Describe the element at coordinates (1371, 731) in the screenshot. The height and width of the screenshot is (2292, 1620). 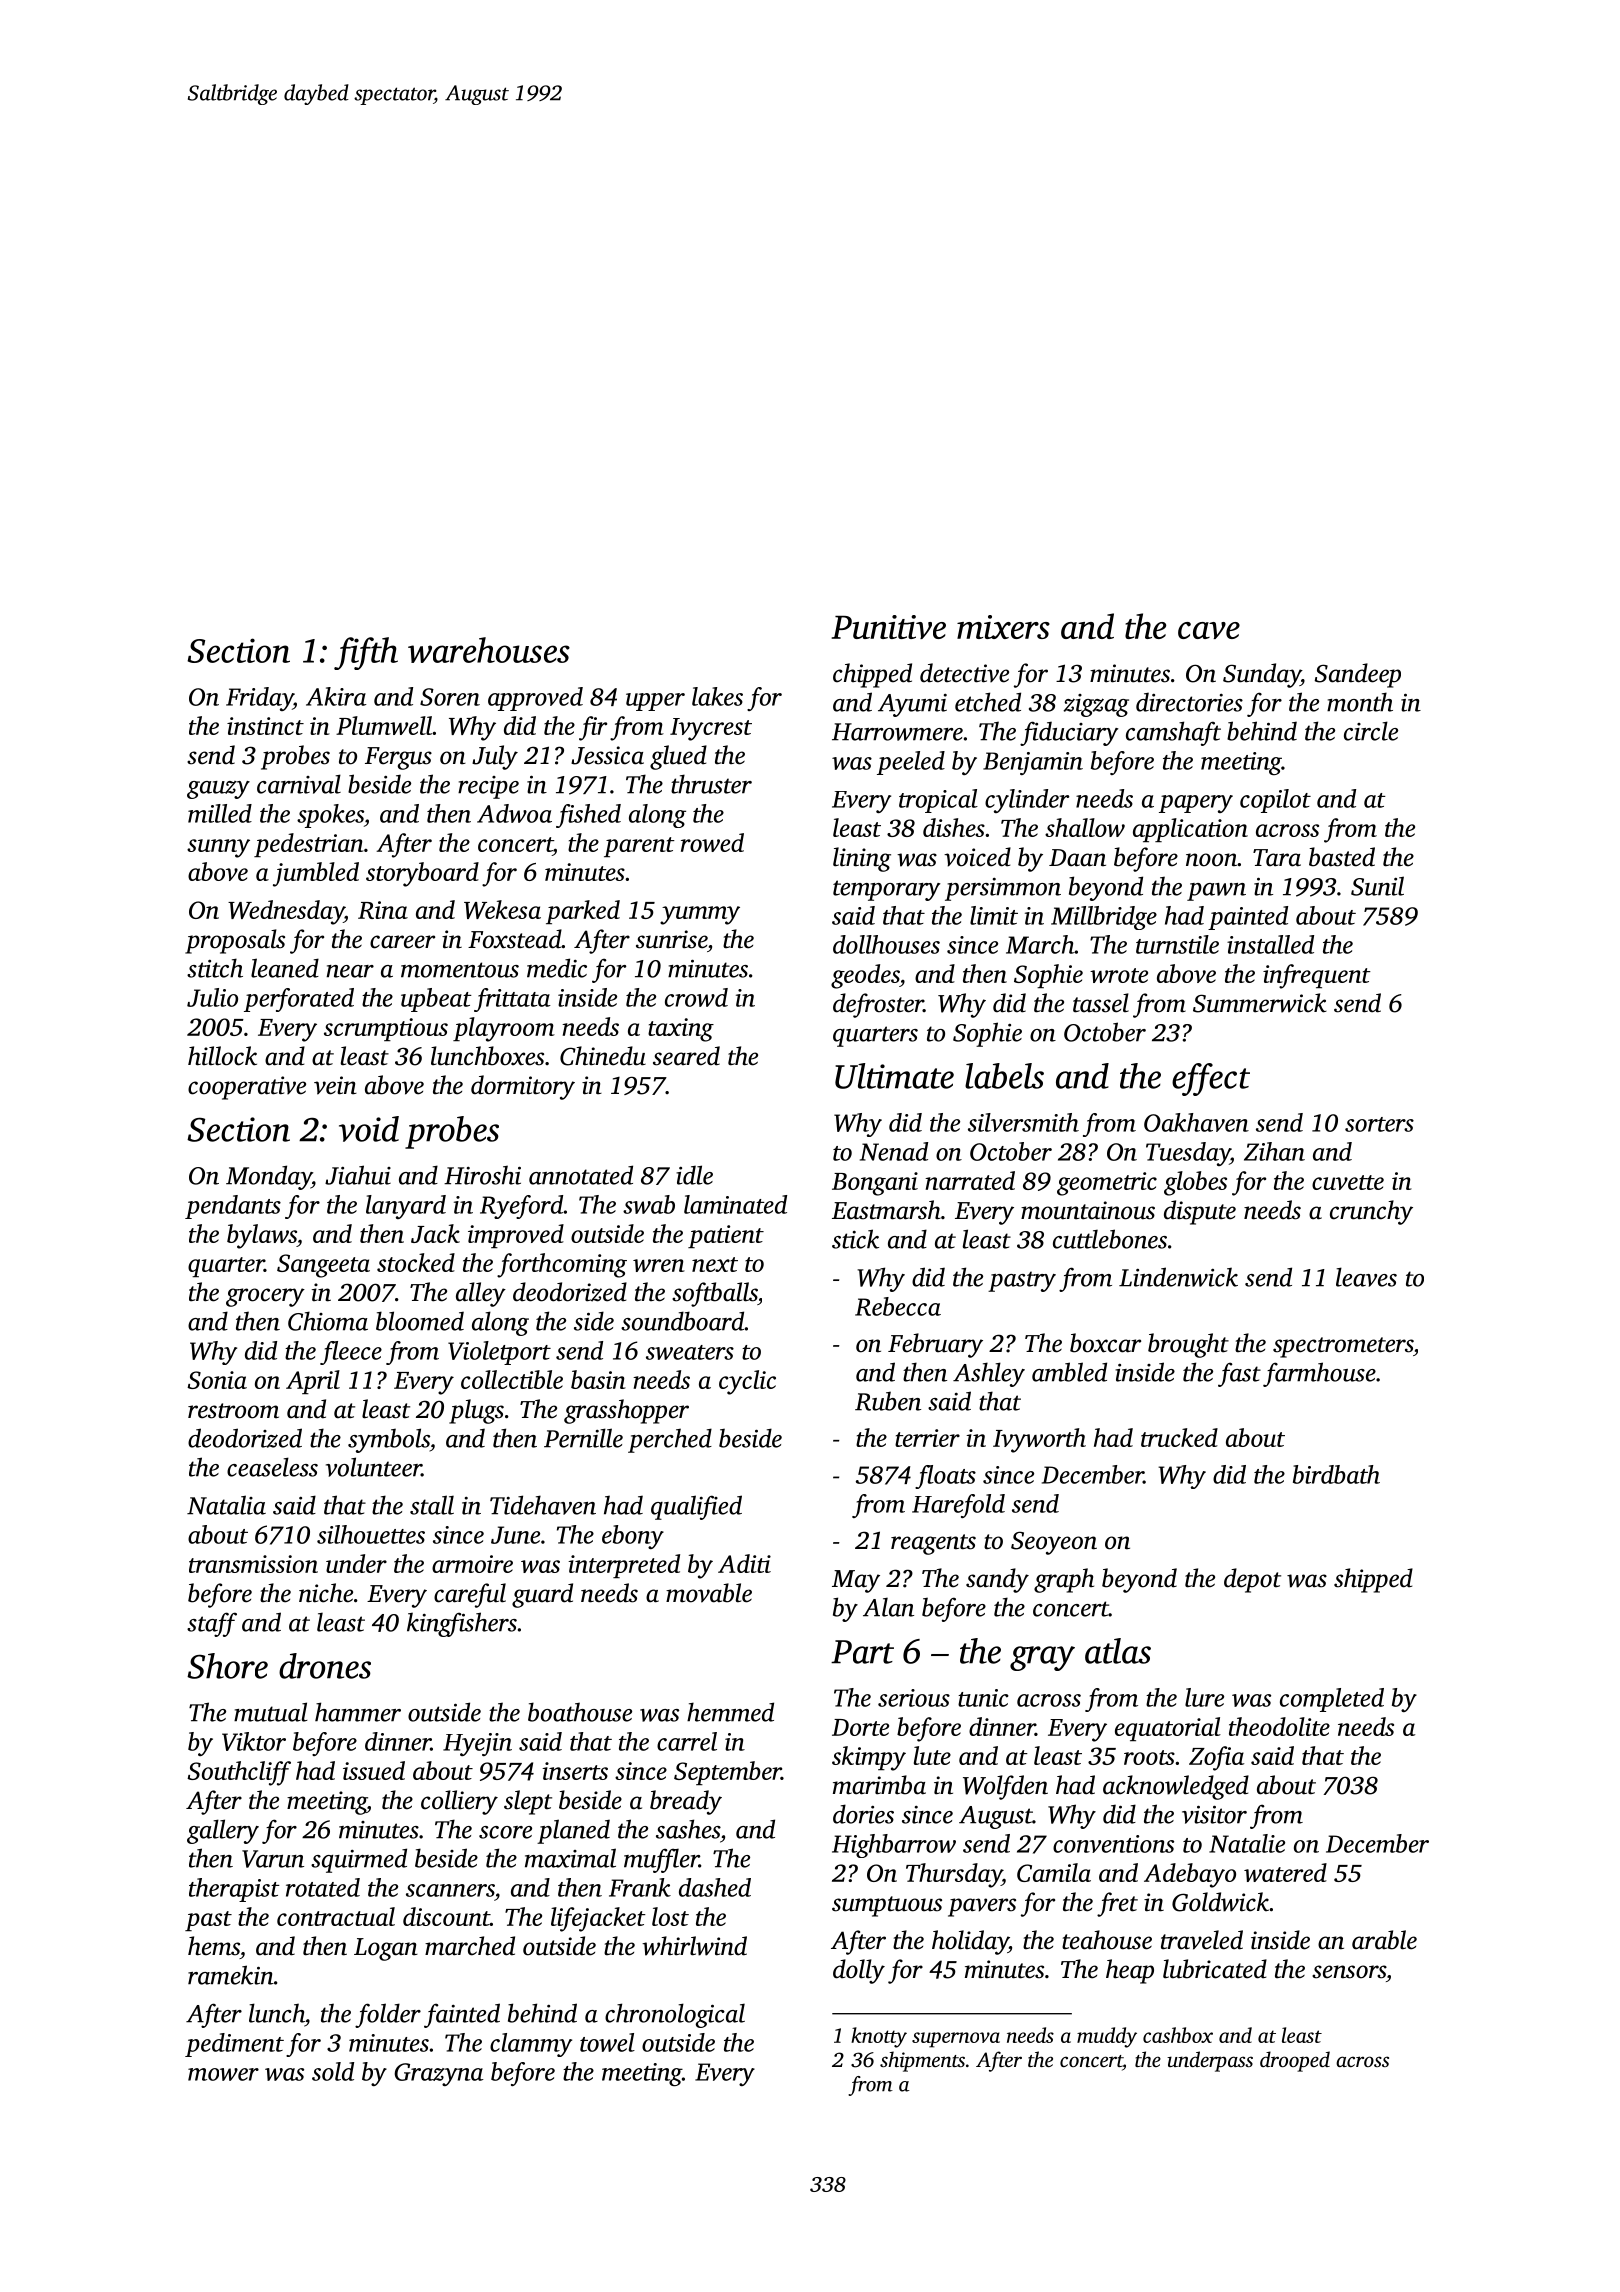
I see `circle` at that location.
